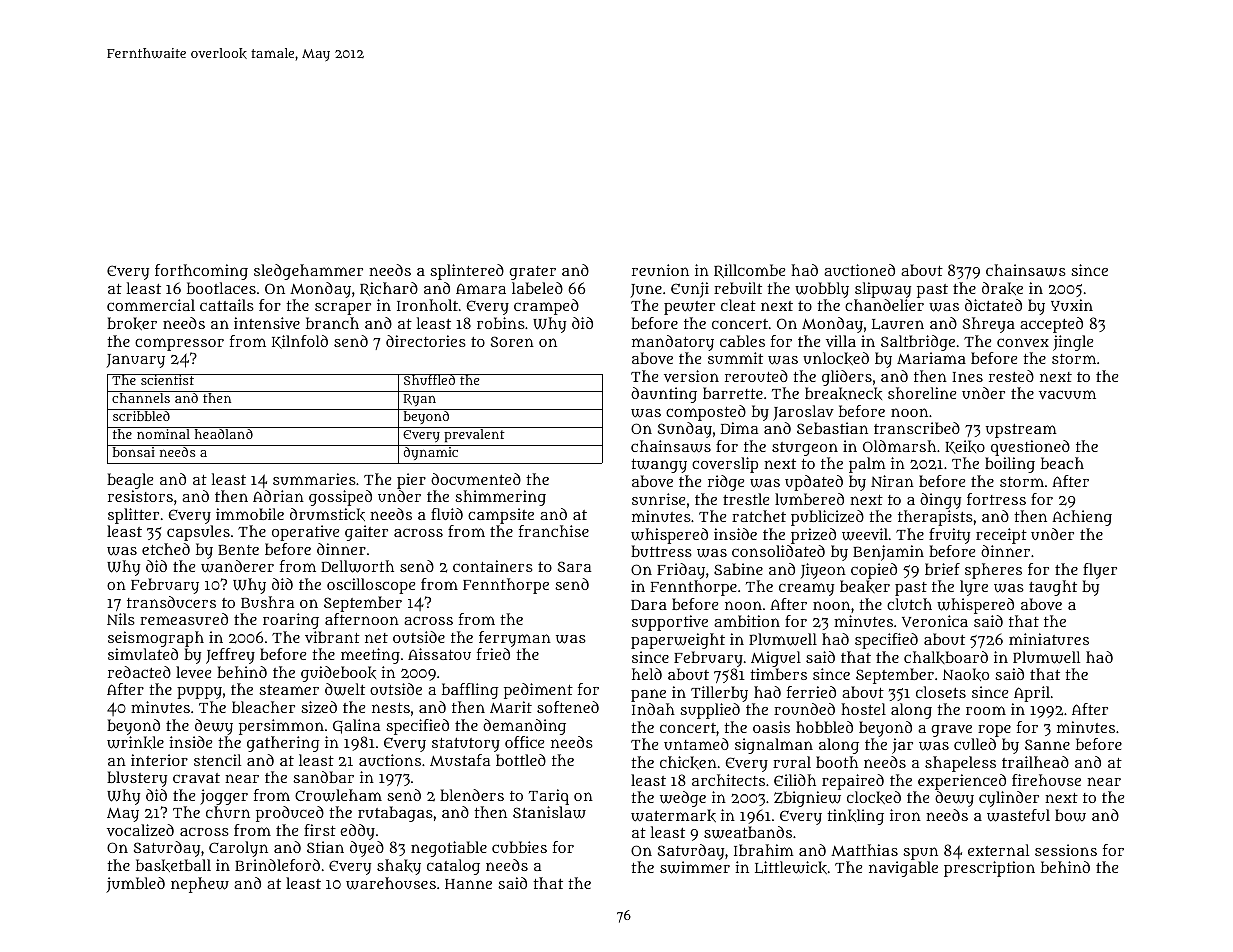  Describe the element at coordinates (673, 815) in the screenshot. I see `watermark` at that location.
